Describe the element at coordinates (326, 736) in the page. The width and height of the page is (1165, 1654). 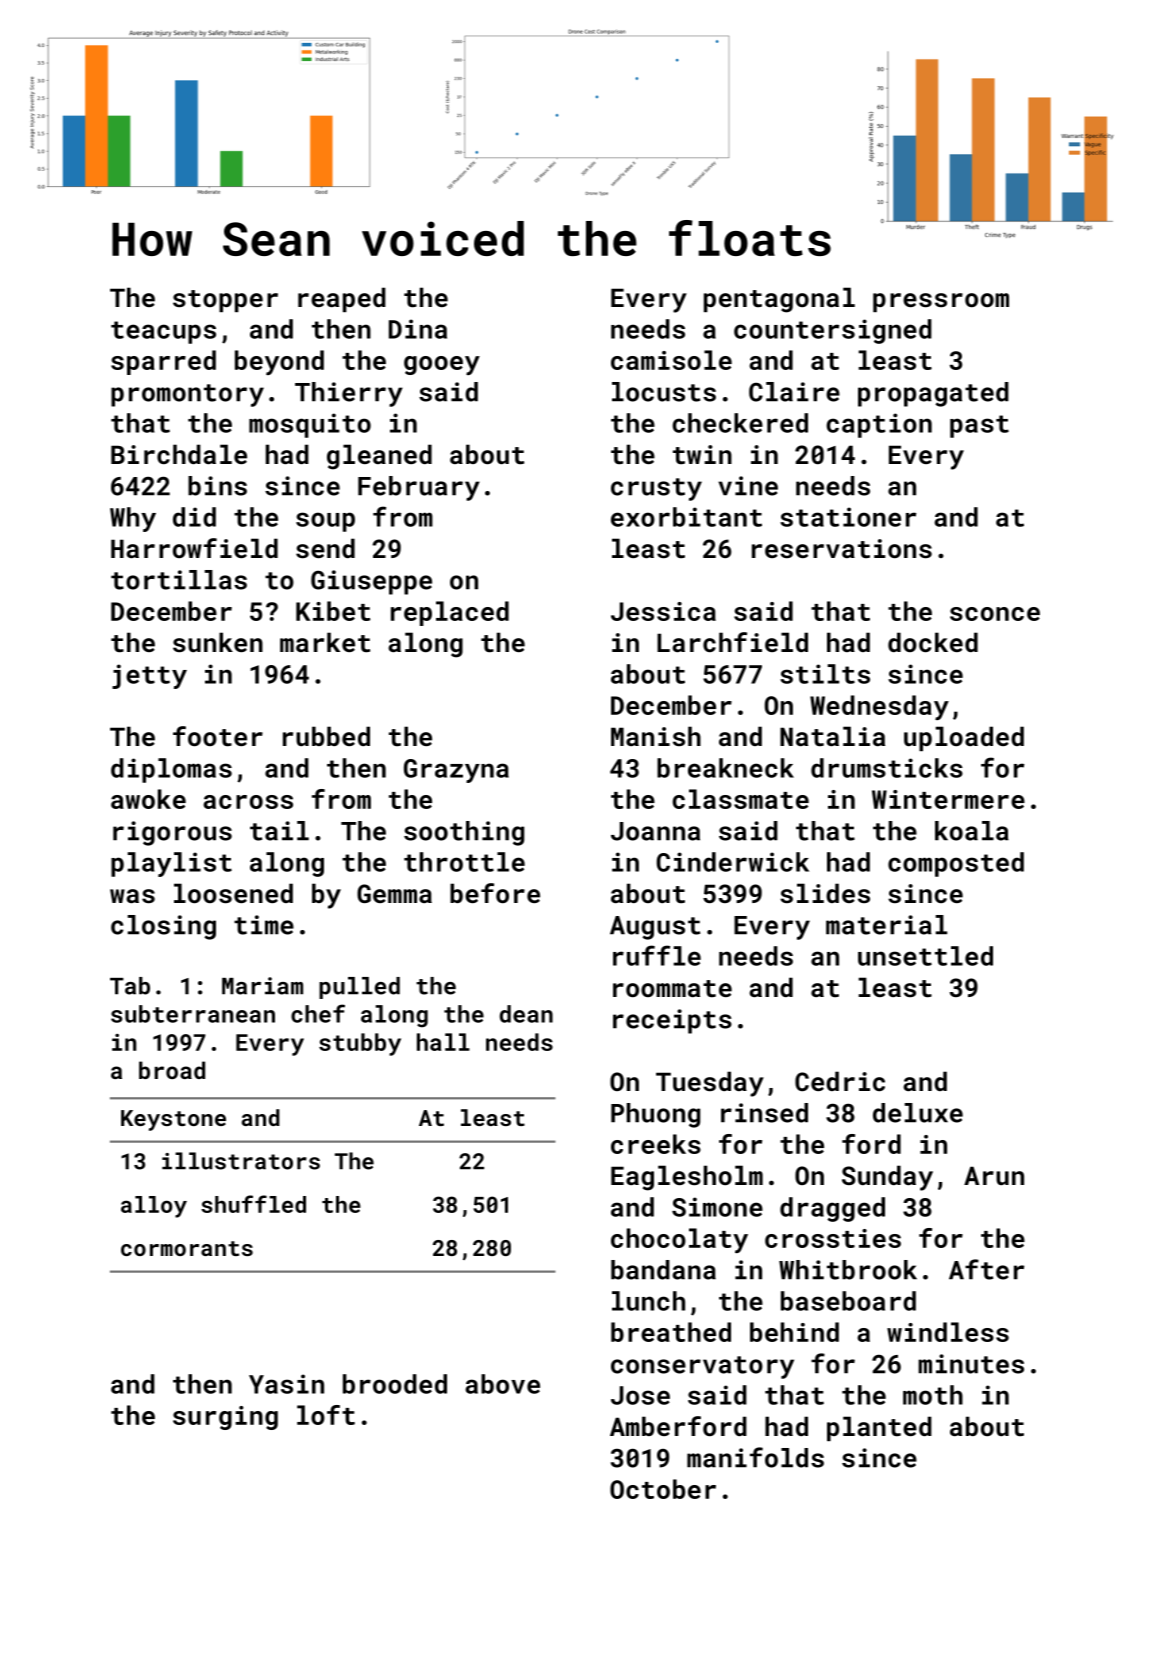
I see `rubbed` at that location.
